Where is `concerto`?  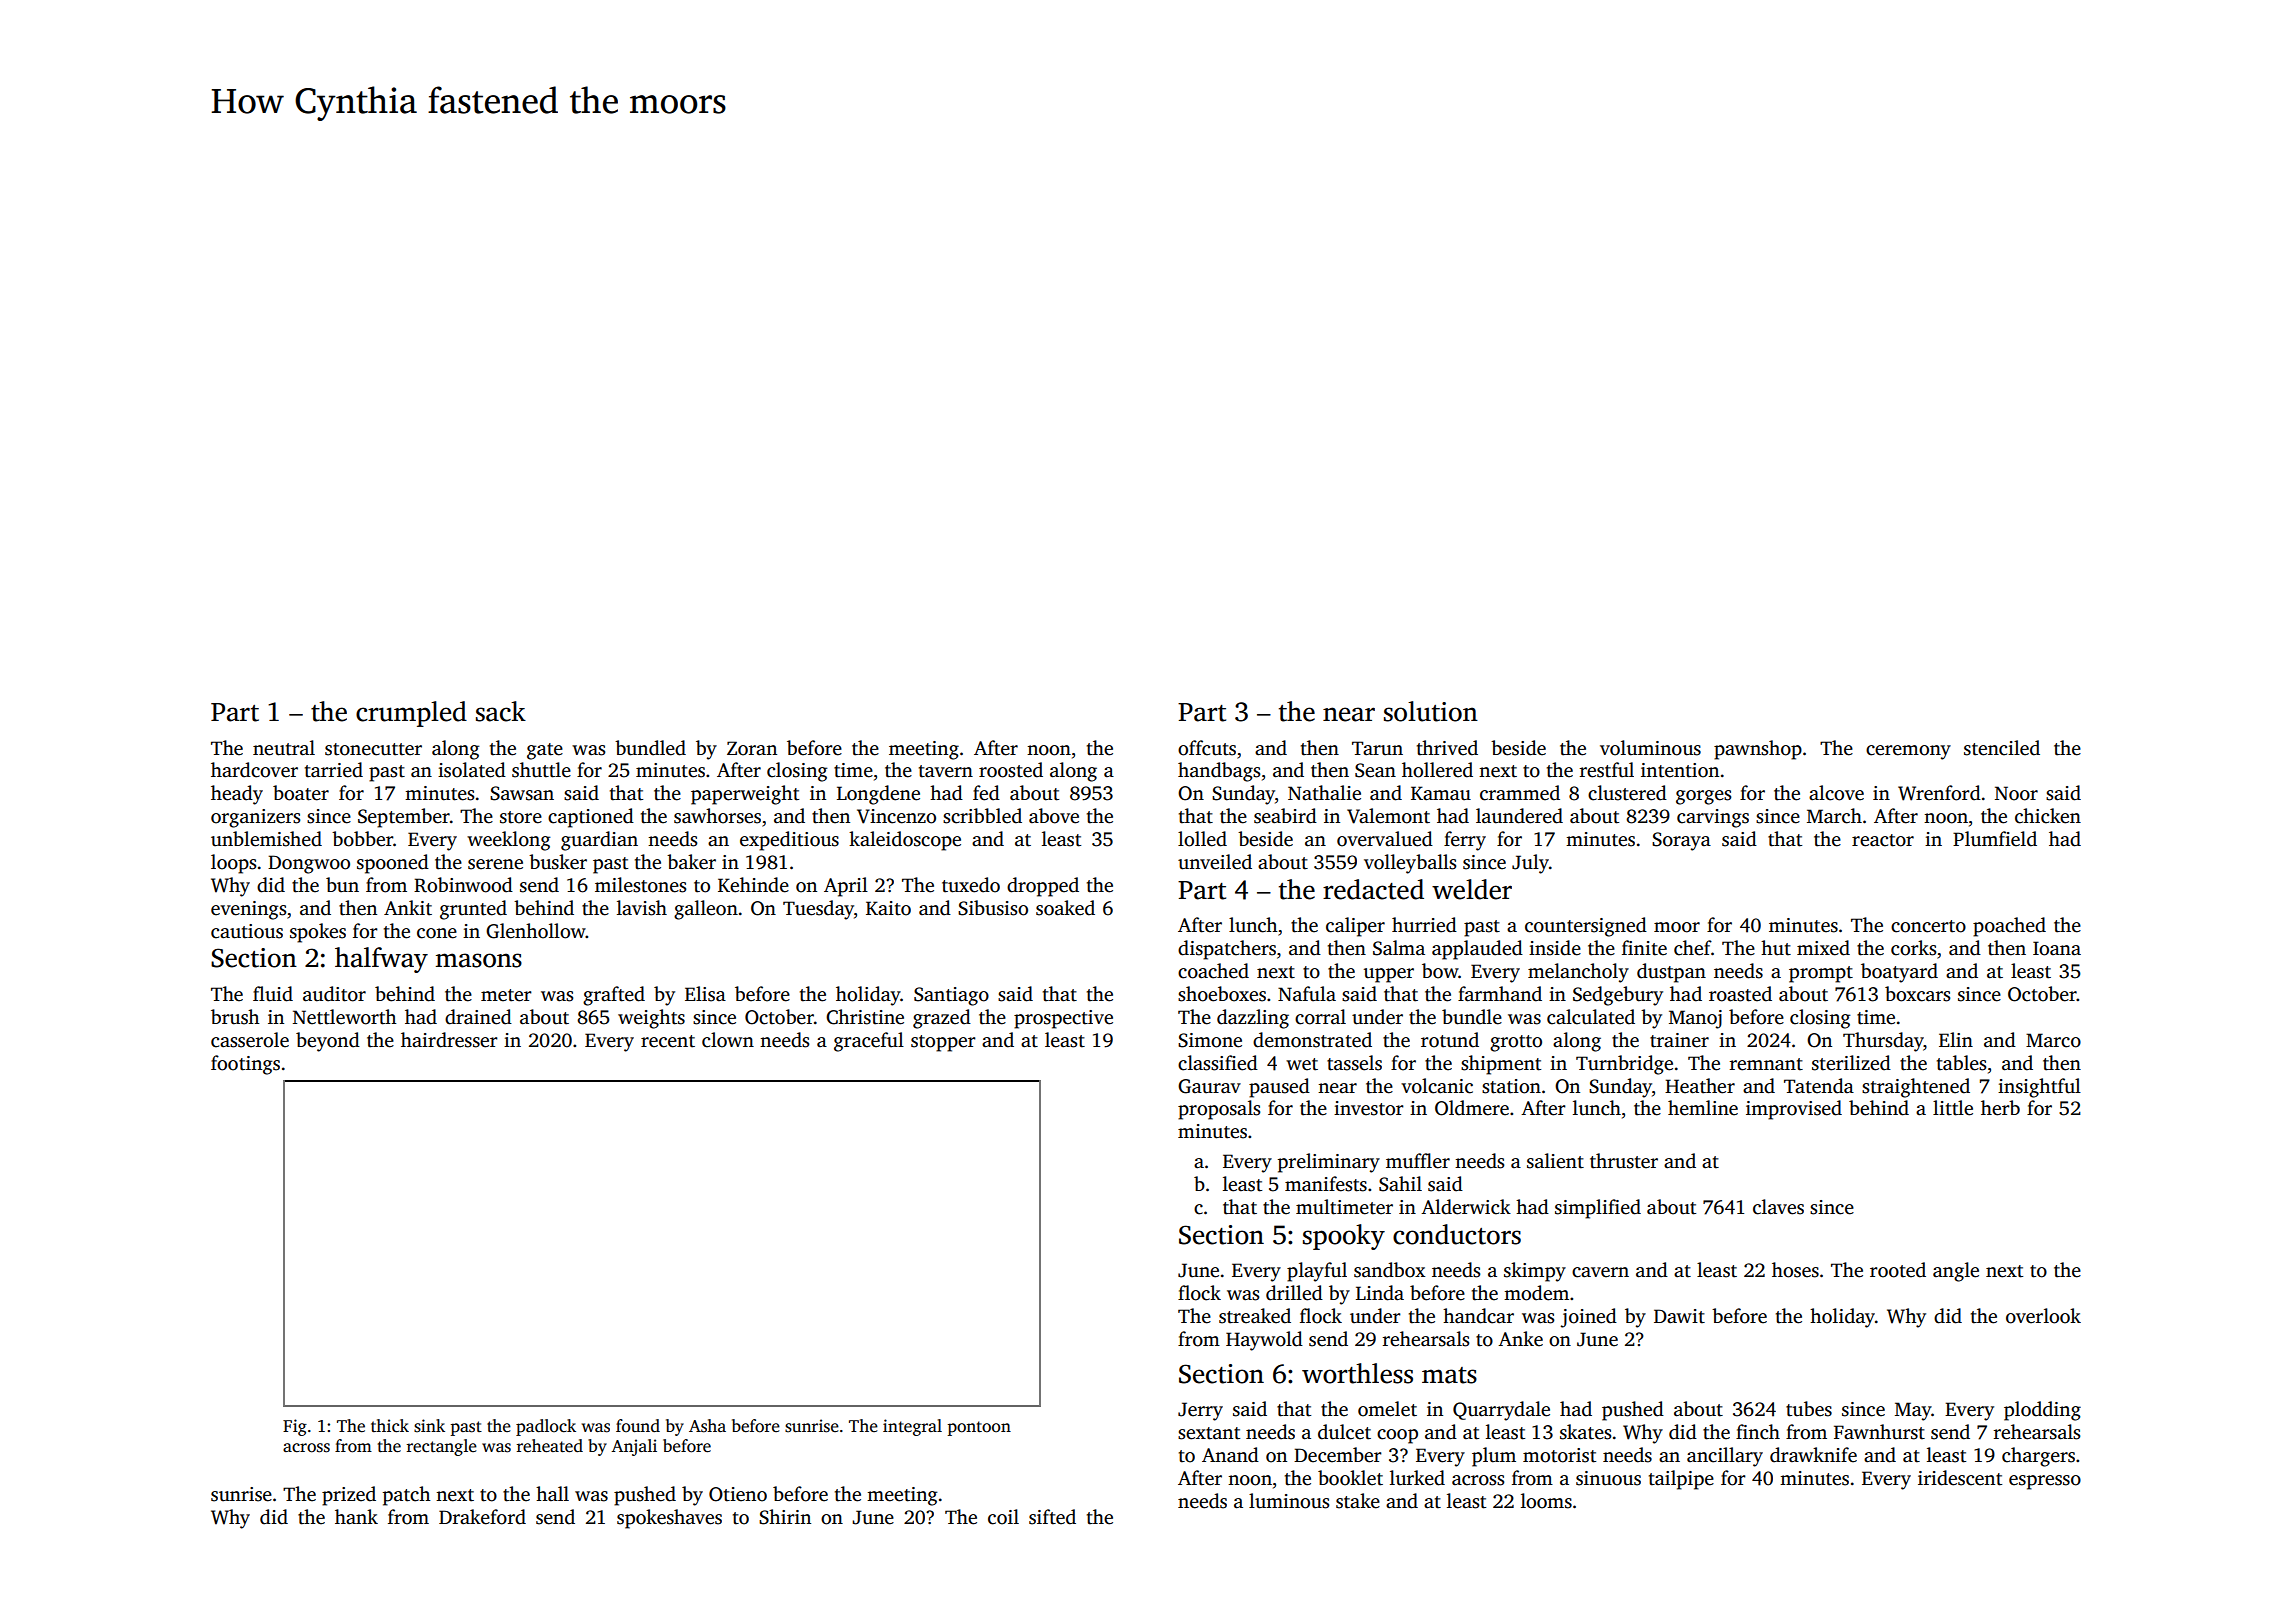 concerto is located at coordinates (1928, 926).
